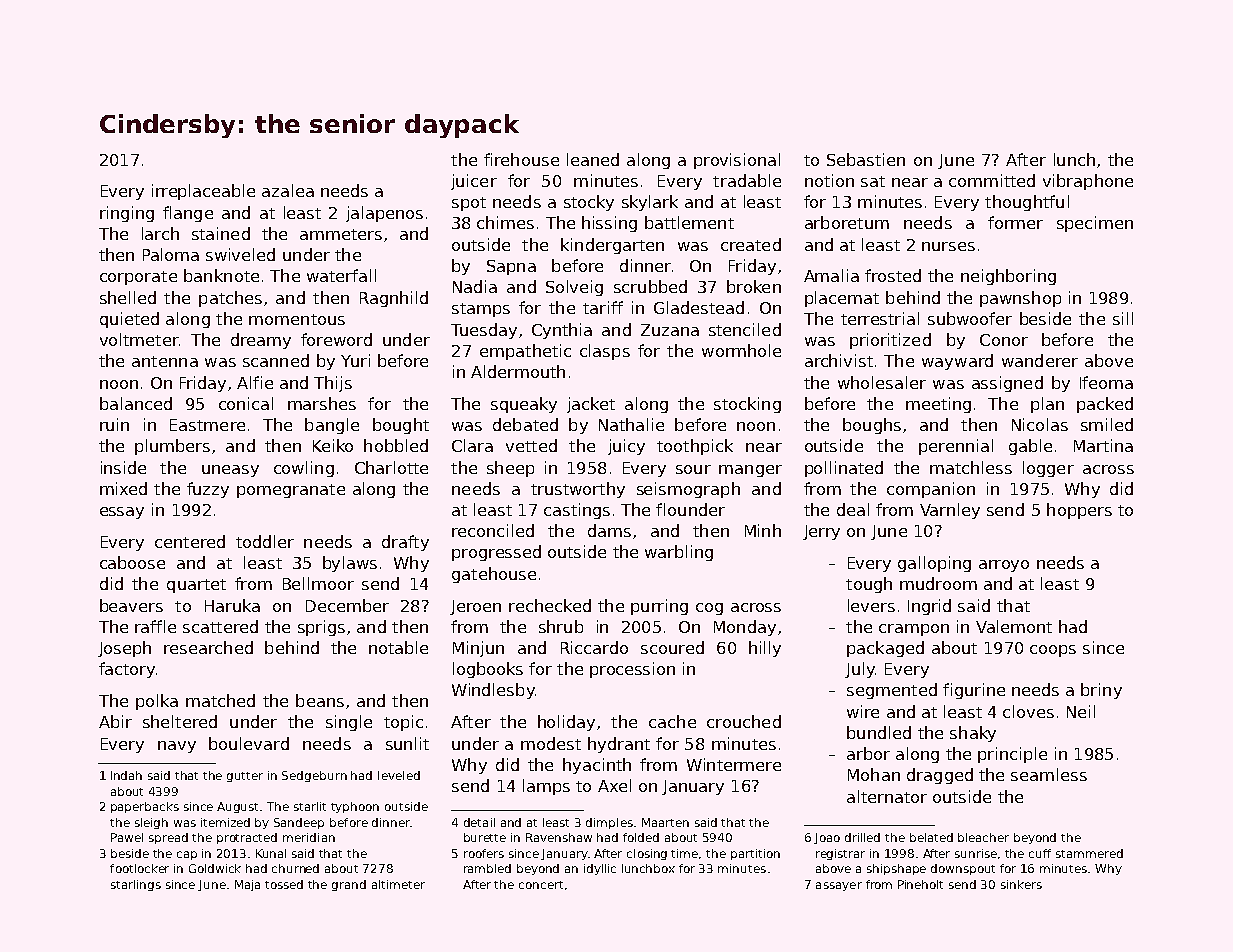 This screenshot has width=1233, height=952. What do you see at coordinates (609, 530) in the screenshot?
I see `dams` at bounding box center [609, 530].
